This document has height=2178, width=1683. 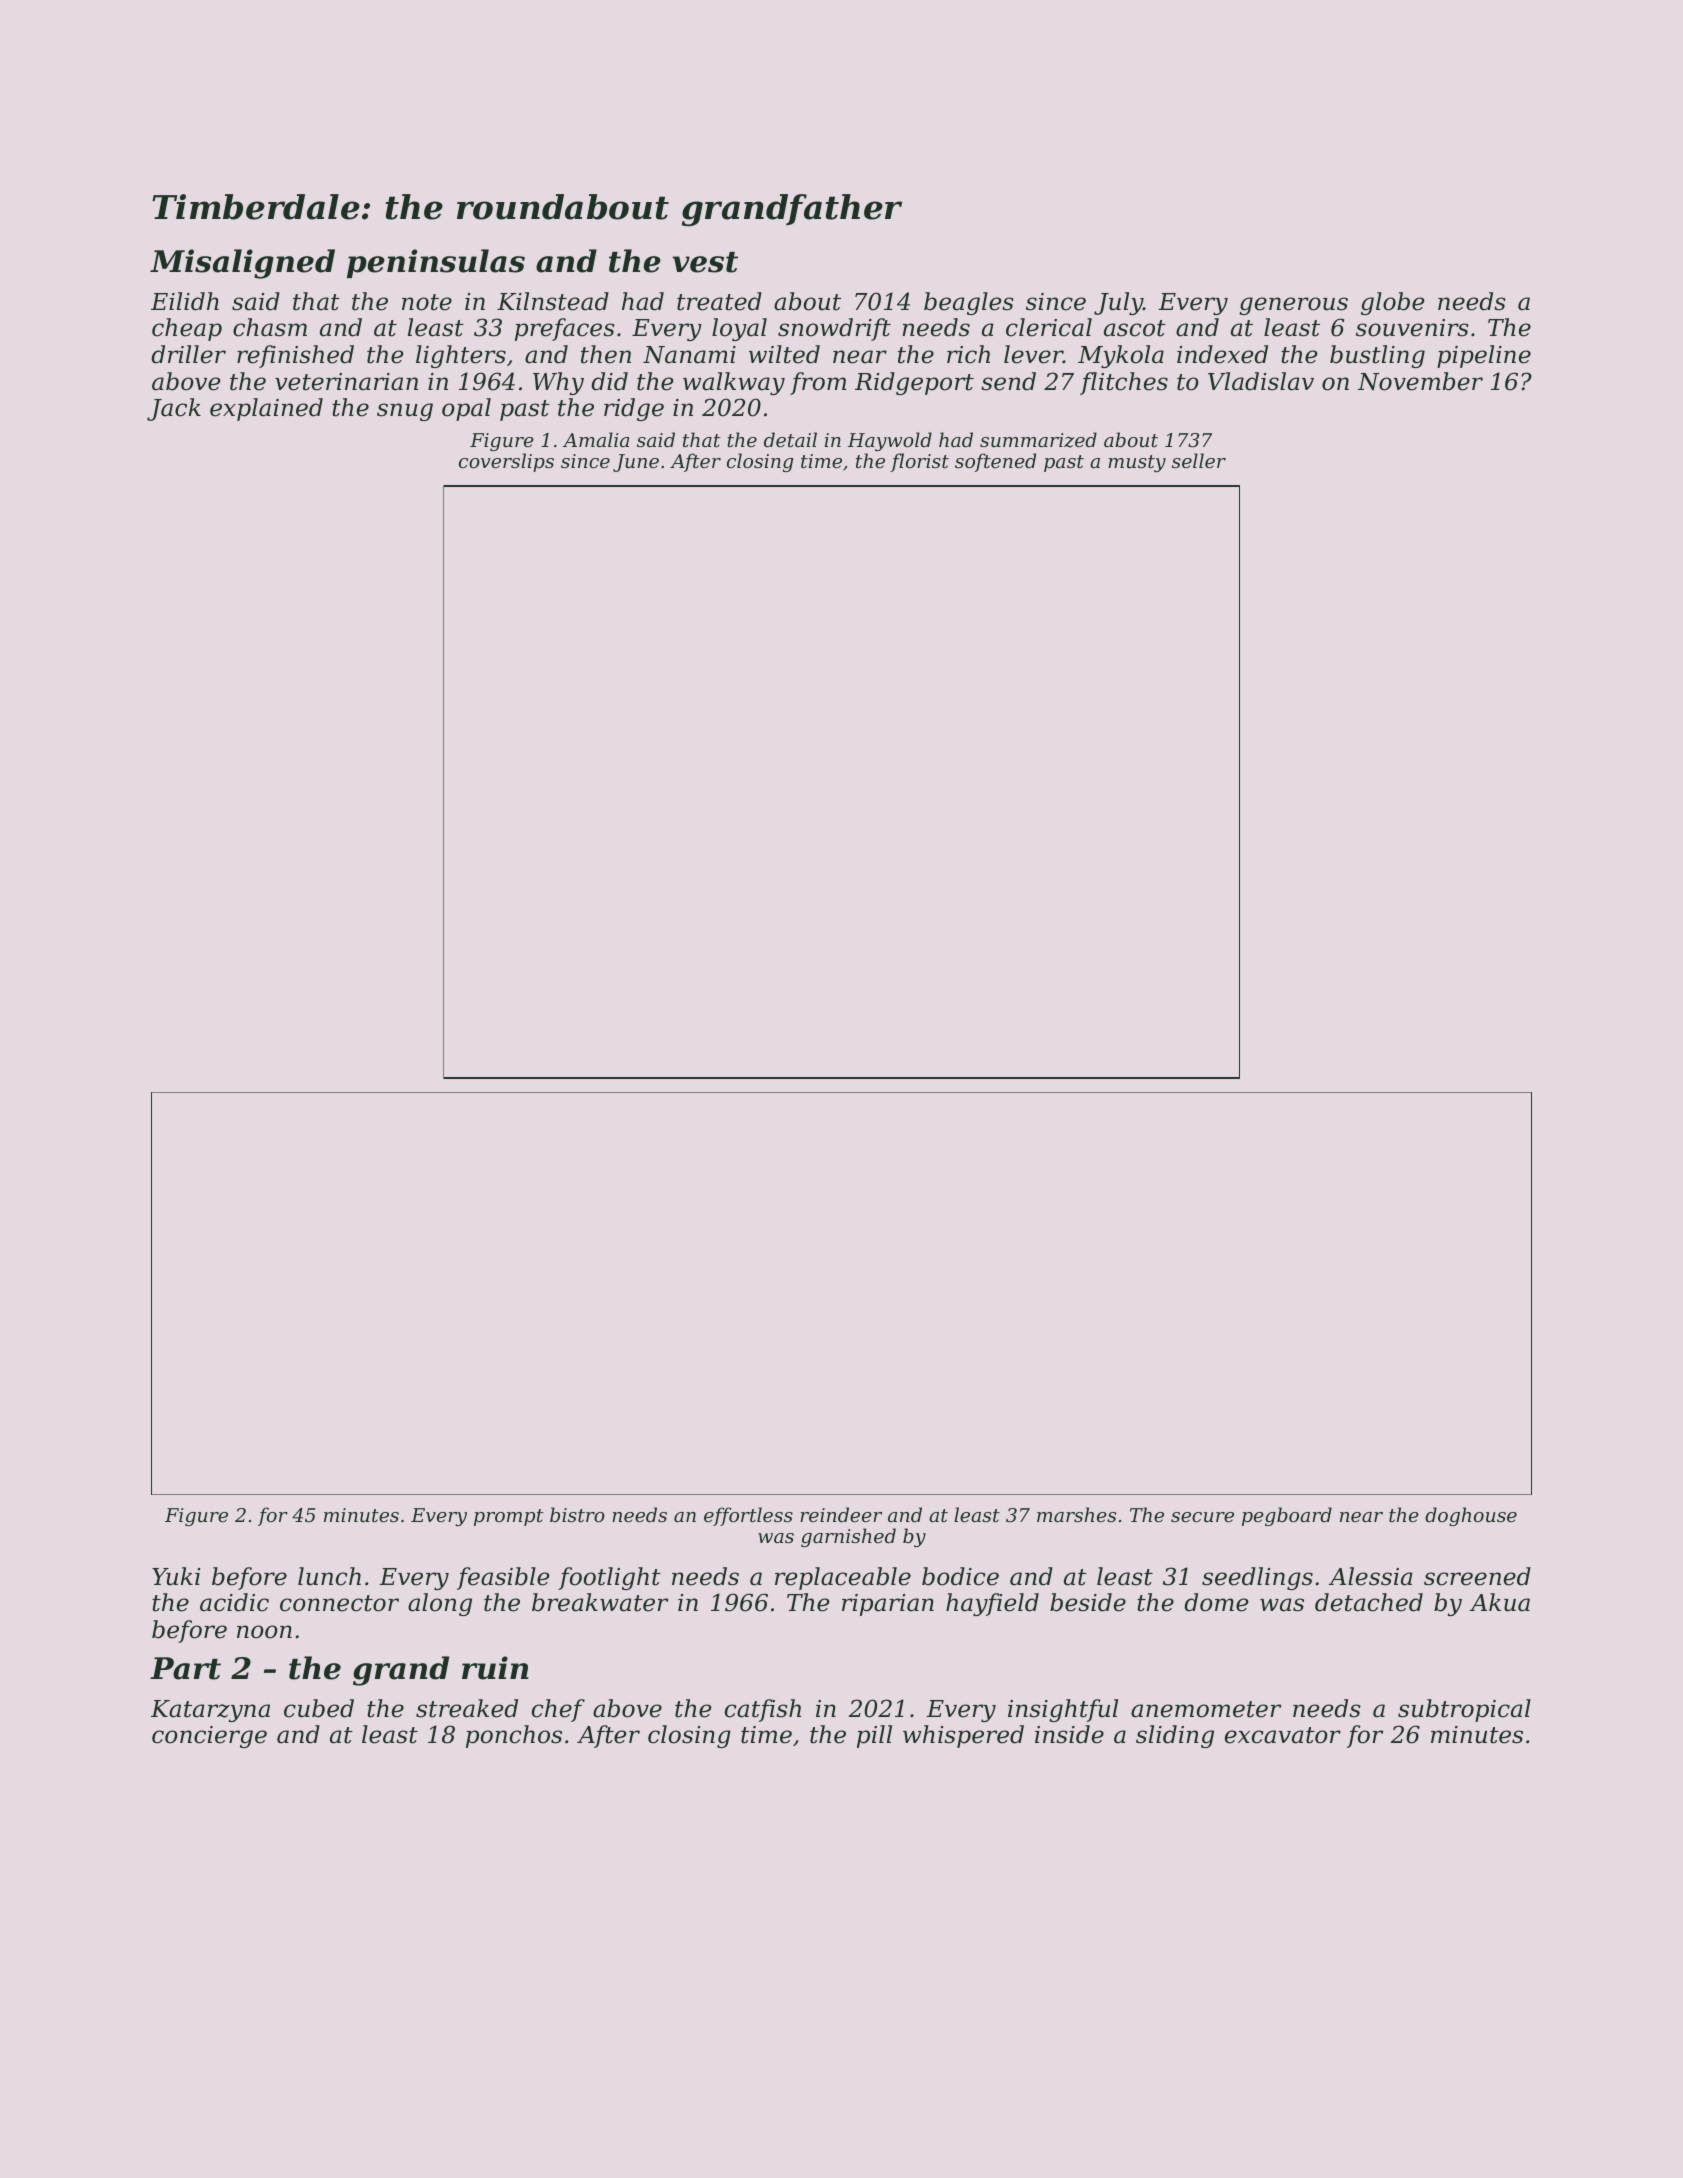 What do you see at coordinates (1199, 460) in the document?
I see `seller` at bounding box center [1199, 460].
